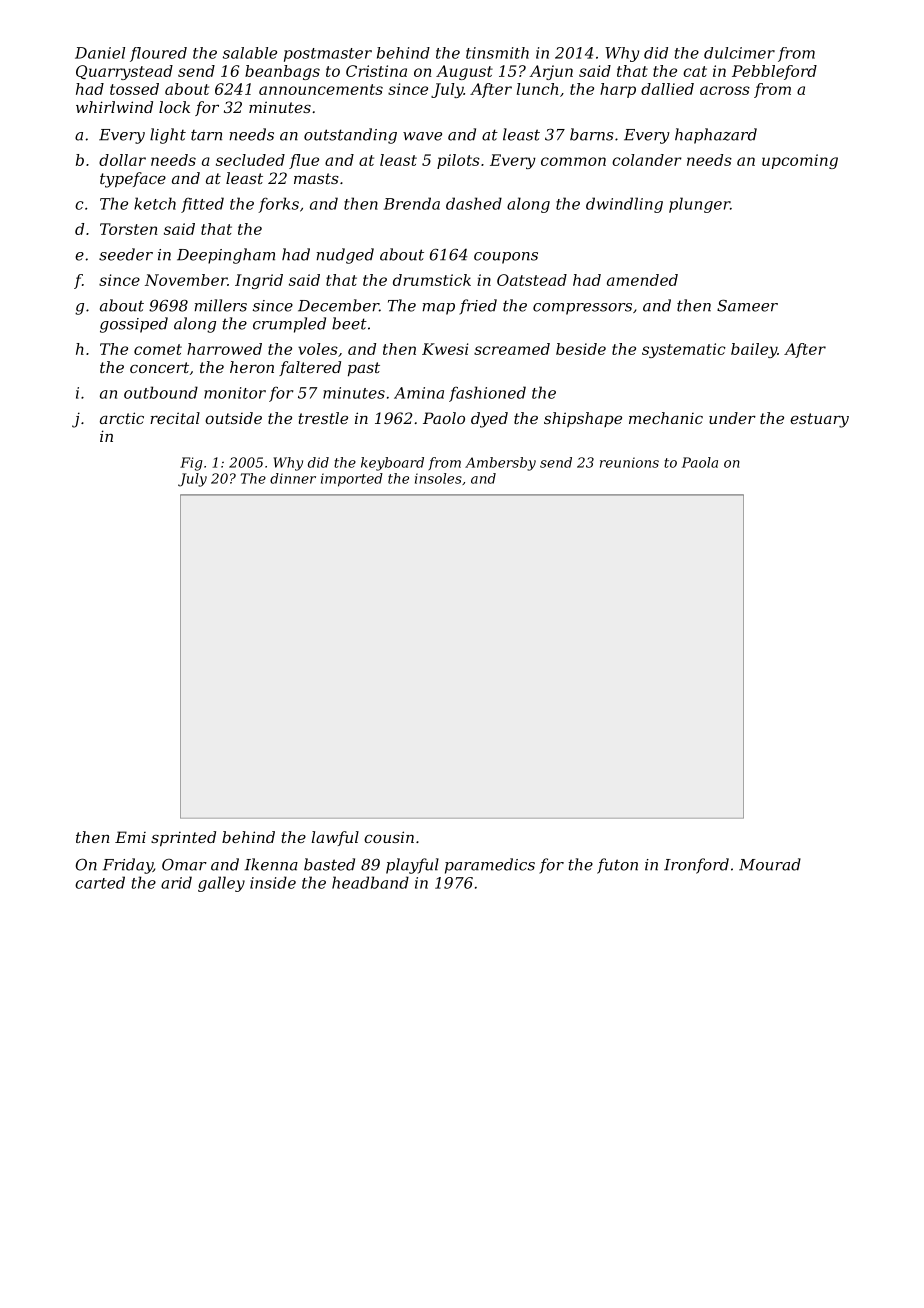 The height and width of the page is (1308, 924). Describe the element at coordinates (699, 205) in the page. I see `plunger` at that location.
